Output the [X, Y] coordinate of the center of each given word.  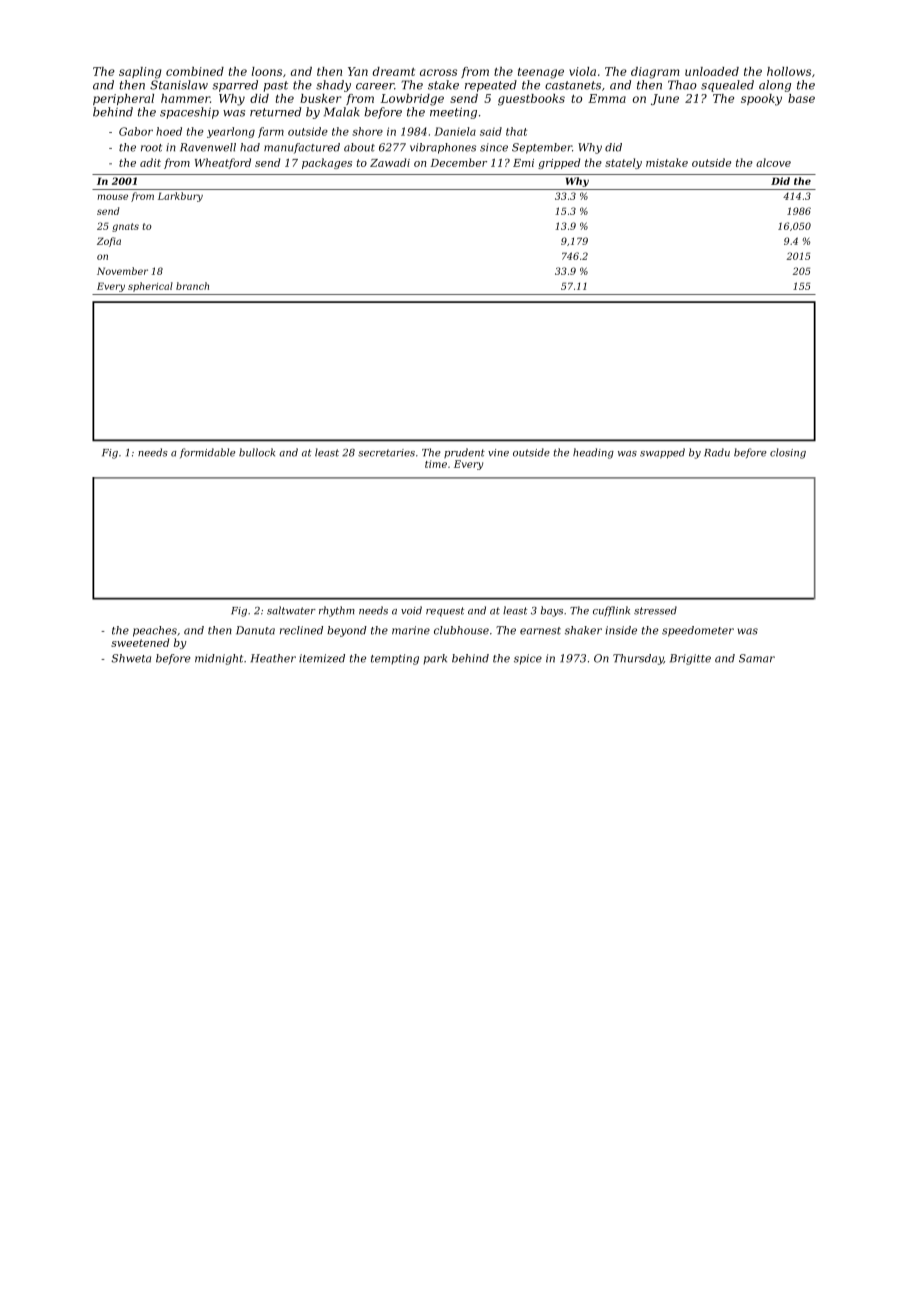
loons [267, 71]
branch [192, 286]
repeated [491, 86]
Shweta [131, 658]
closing [788, 453]
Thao [682, 85]
